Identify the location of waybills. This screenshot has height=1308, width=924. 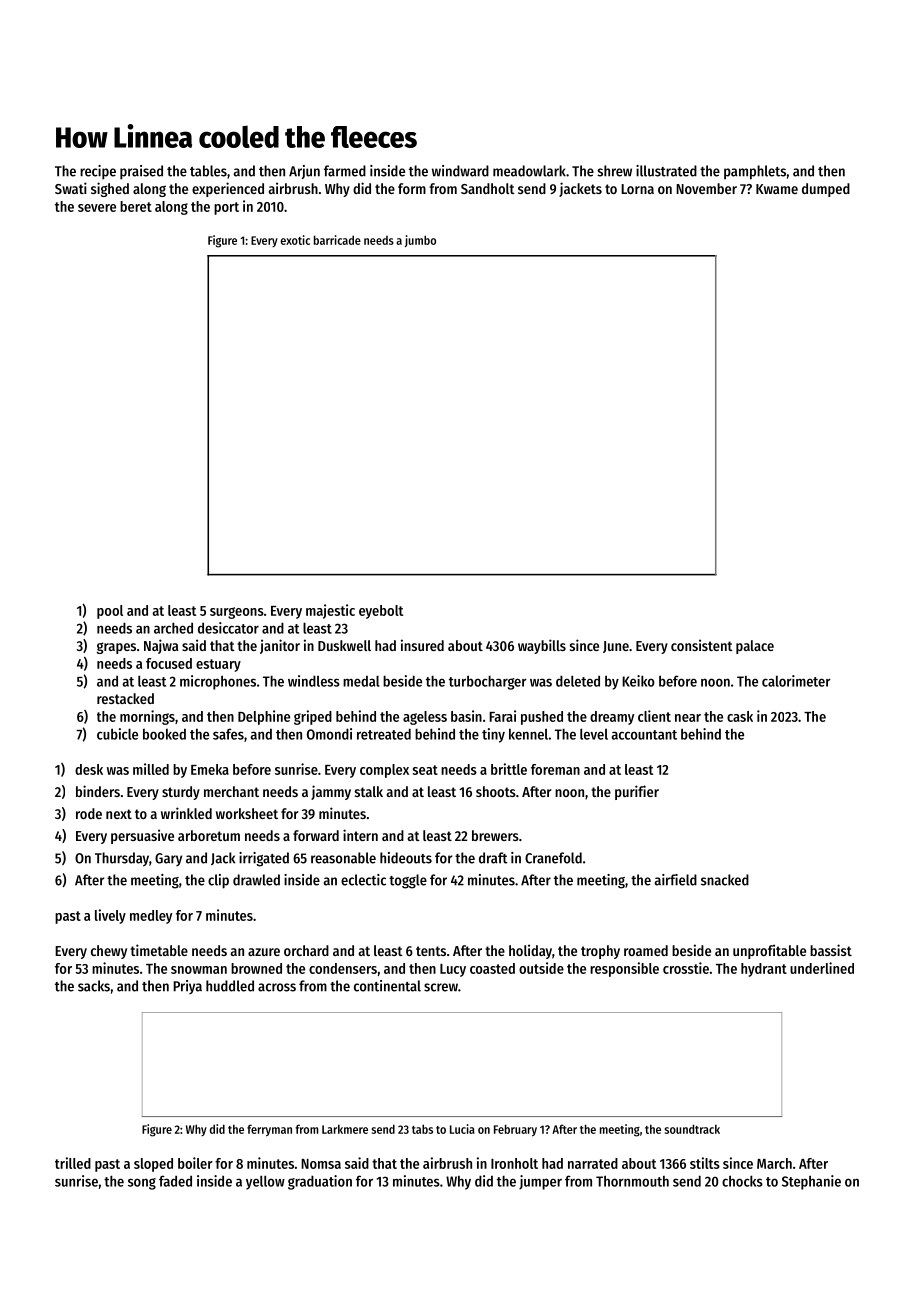
(542, 646).
